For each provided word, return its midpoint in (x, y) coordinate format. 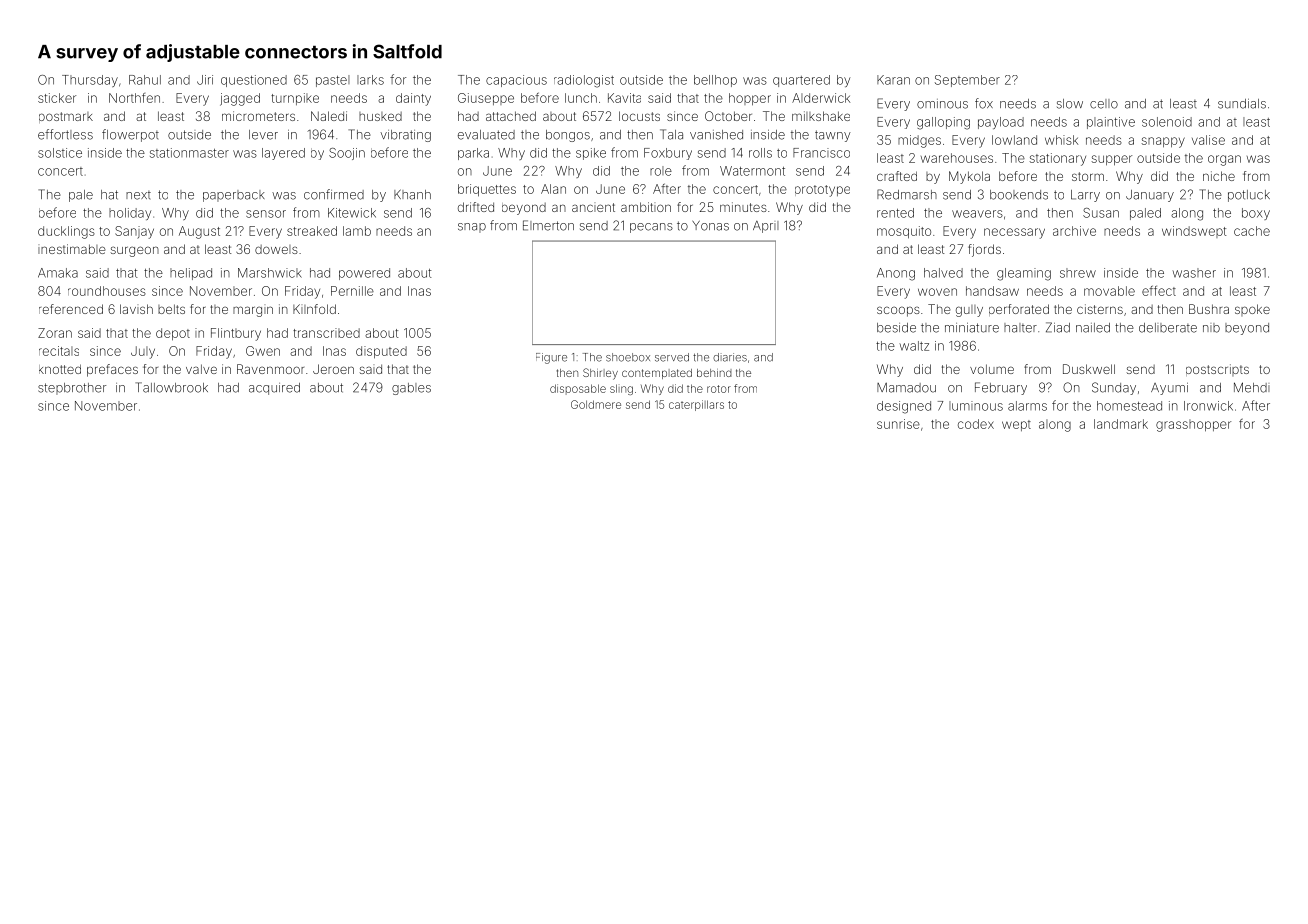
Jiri (205, 80)
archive (1074, 231)
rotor (719, 389)
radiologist (584, 81)
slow (1070, 104)
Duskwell (1089, 369)
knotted (60, 369)
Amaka (58, 273)
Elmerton (548, 225)
